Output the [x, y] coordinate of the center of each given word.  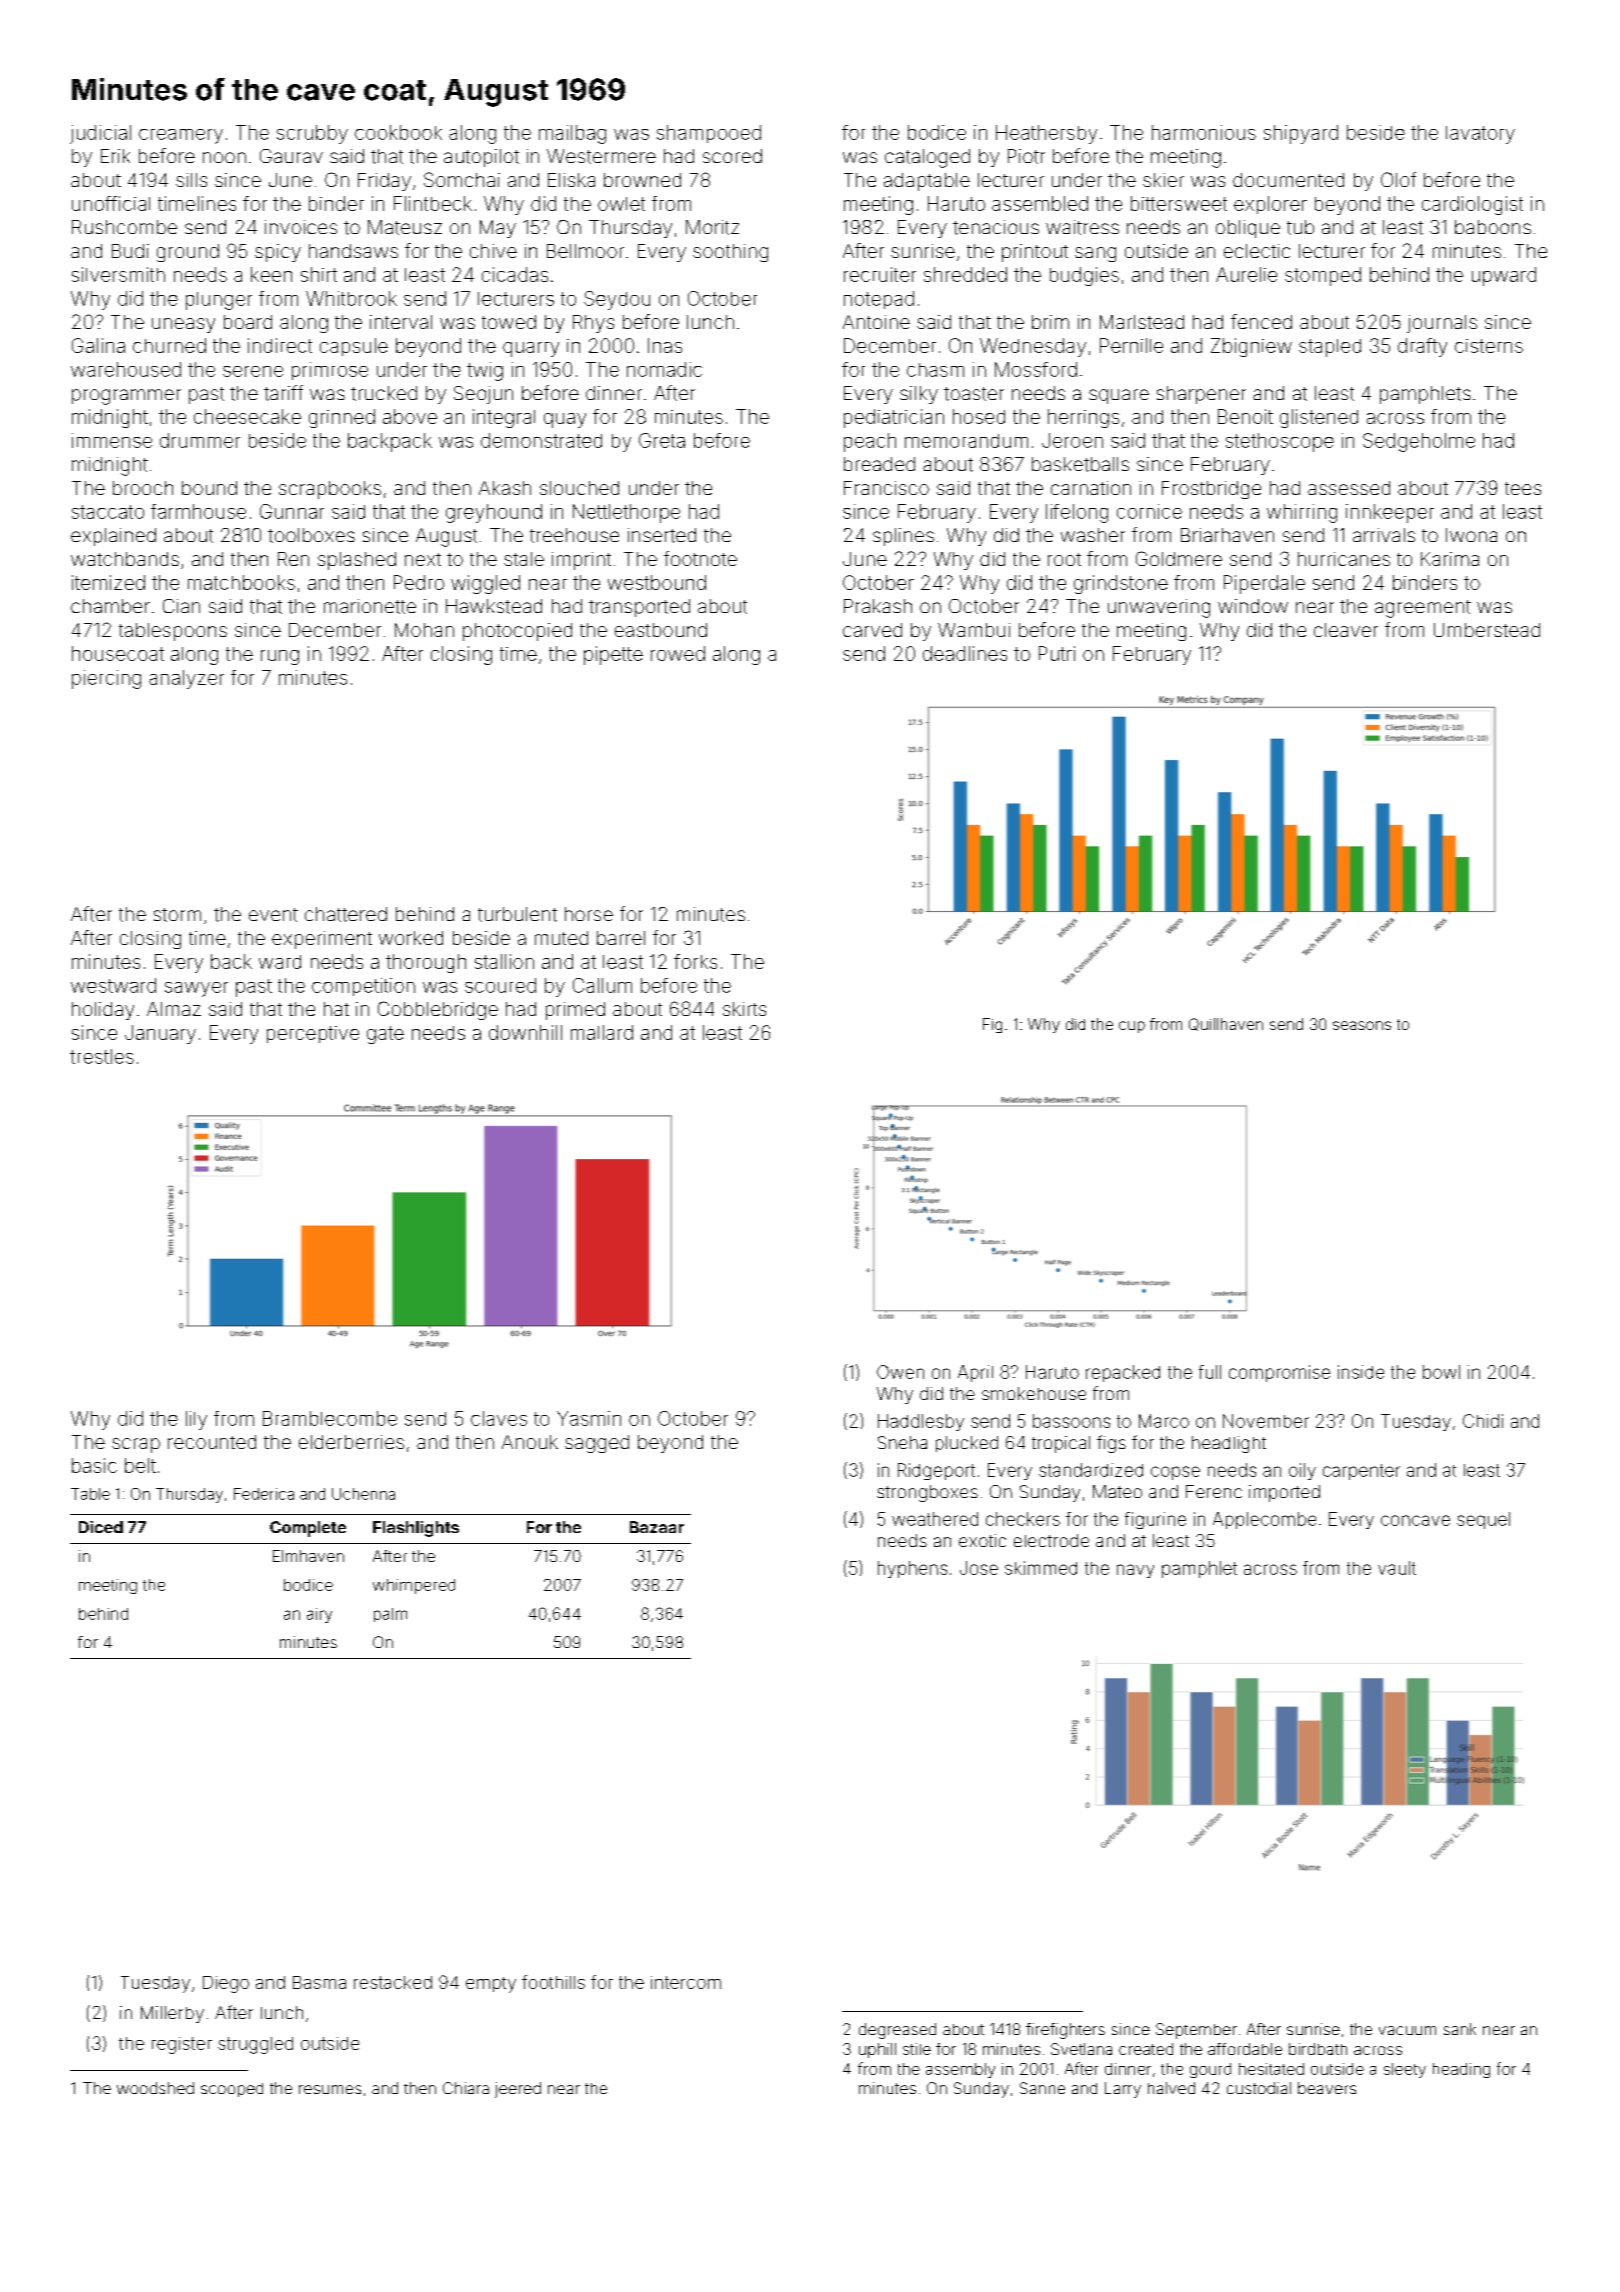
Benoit [1245, 416]
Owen [900, 1372]
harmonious [1204, 132]
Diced [101, 1527]
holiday [103, 1011]
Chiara [466, 2088]
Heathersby [1046, 134]
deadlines [965, 653]
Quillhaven [1226, 1024]
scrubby [312, 134]
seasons [1362, 1025]
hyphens [912, 1569]
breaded [879, 464]
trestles [102, 1056]
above [410, 416]
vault [1397, 1568]
